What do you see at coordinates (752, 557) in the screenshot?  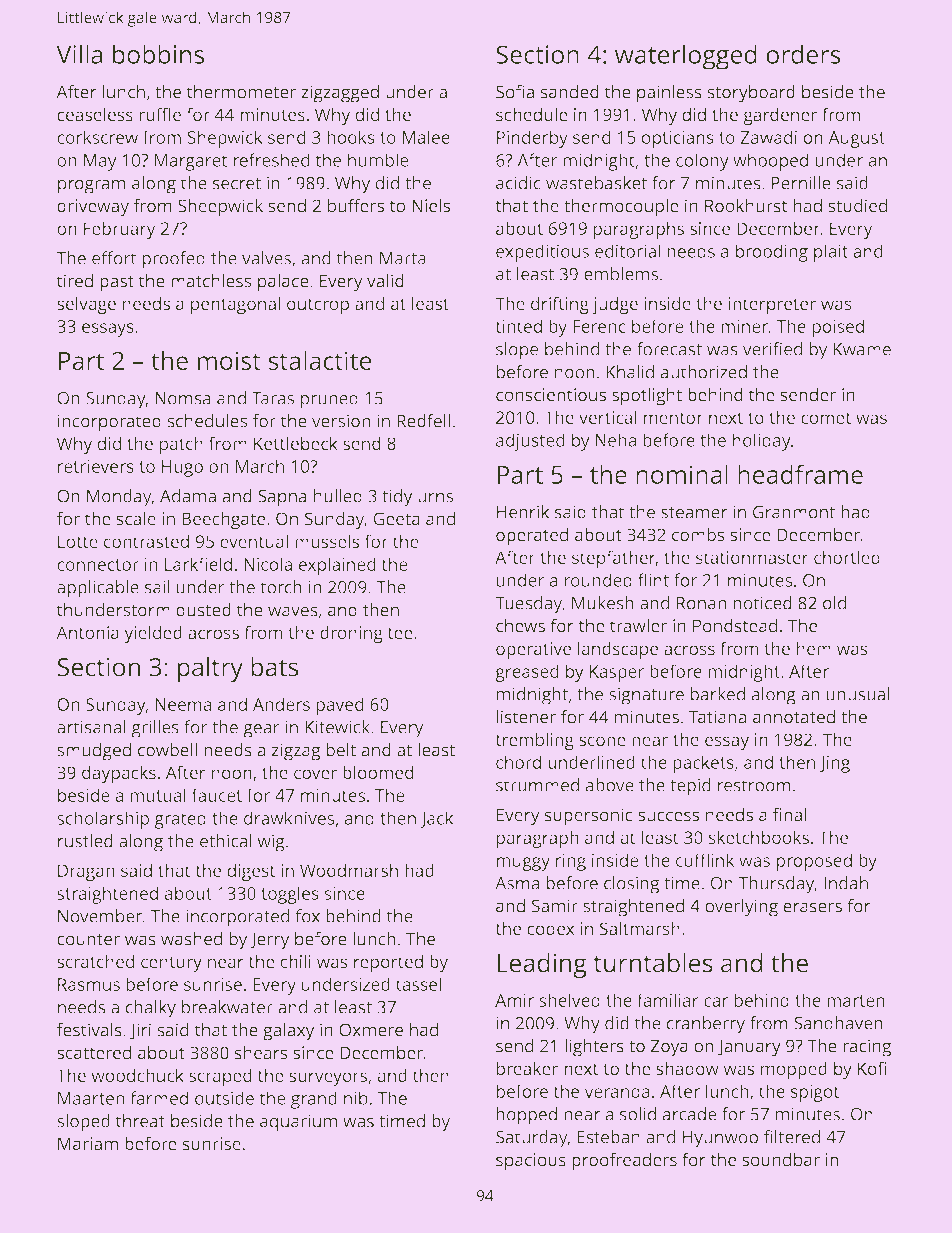 I see `stationmaster` at bounding box center [752, 557].
